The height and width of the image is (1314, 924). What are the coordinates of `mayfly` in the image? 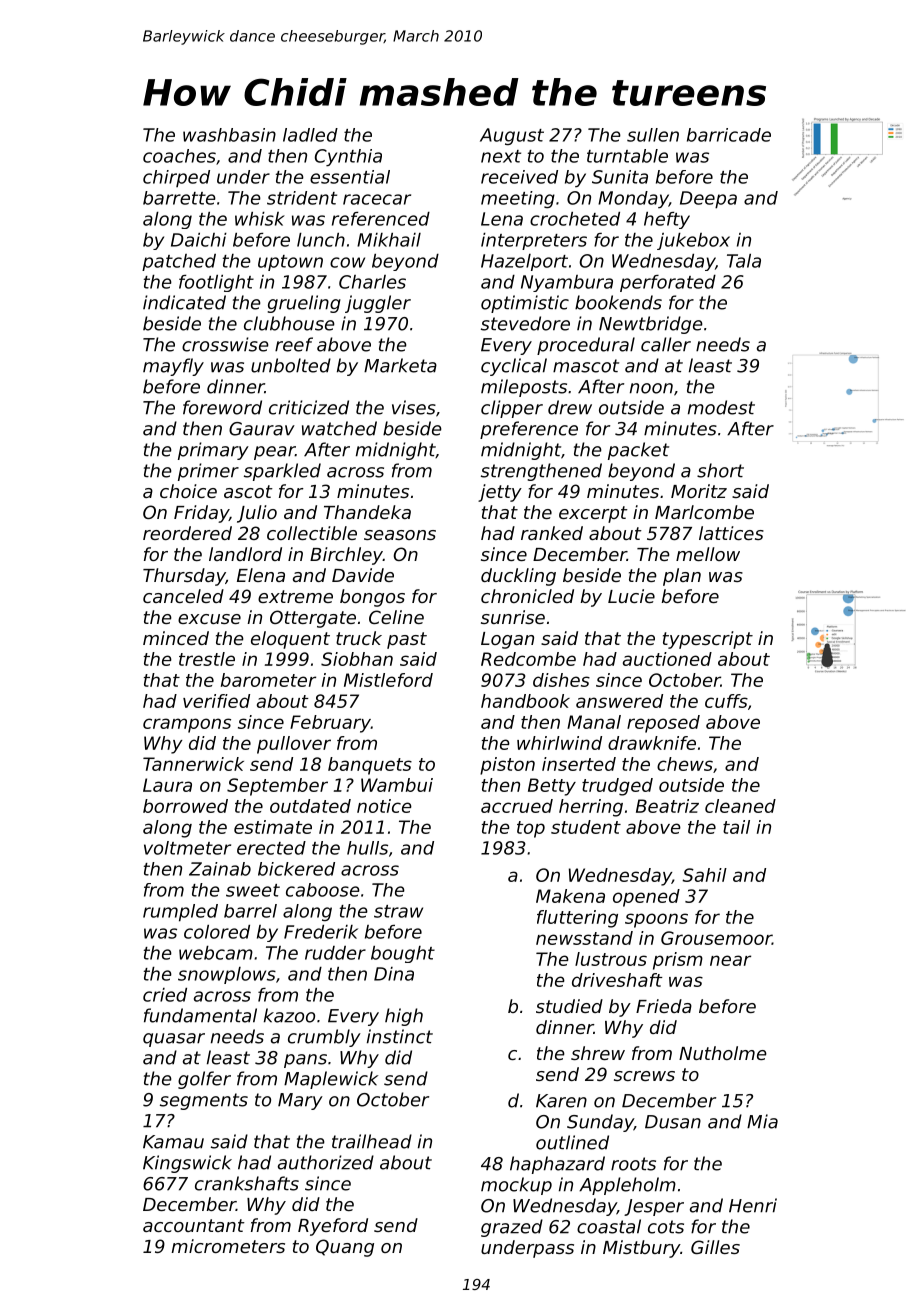 It's located at (173, 367).
